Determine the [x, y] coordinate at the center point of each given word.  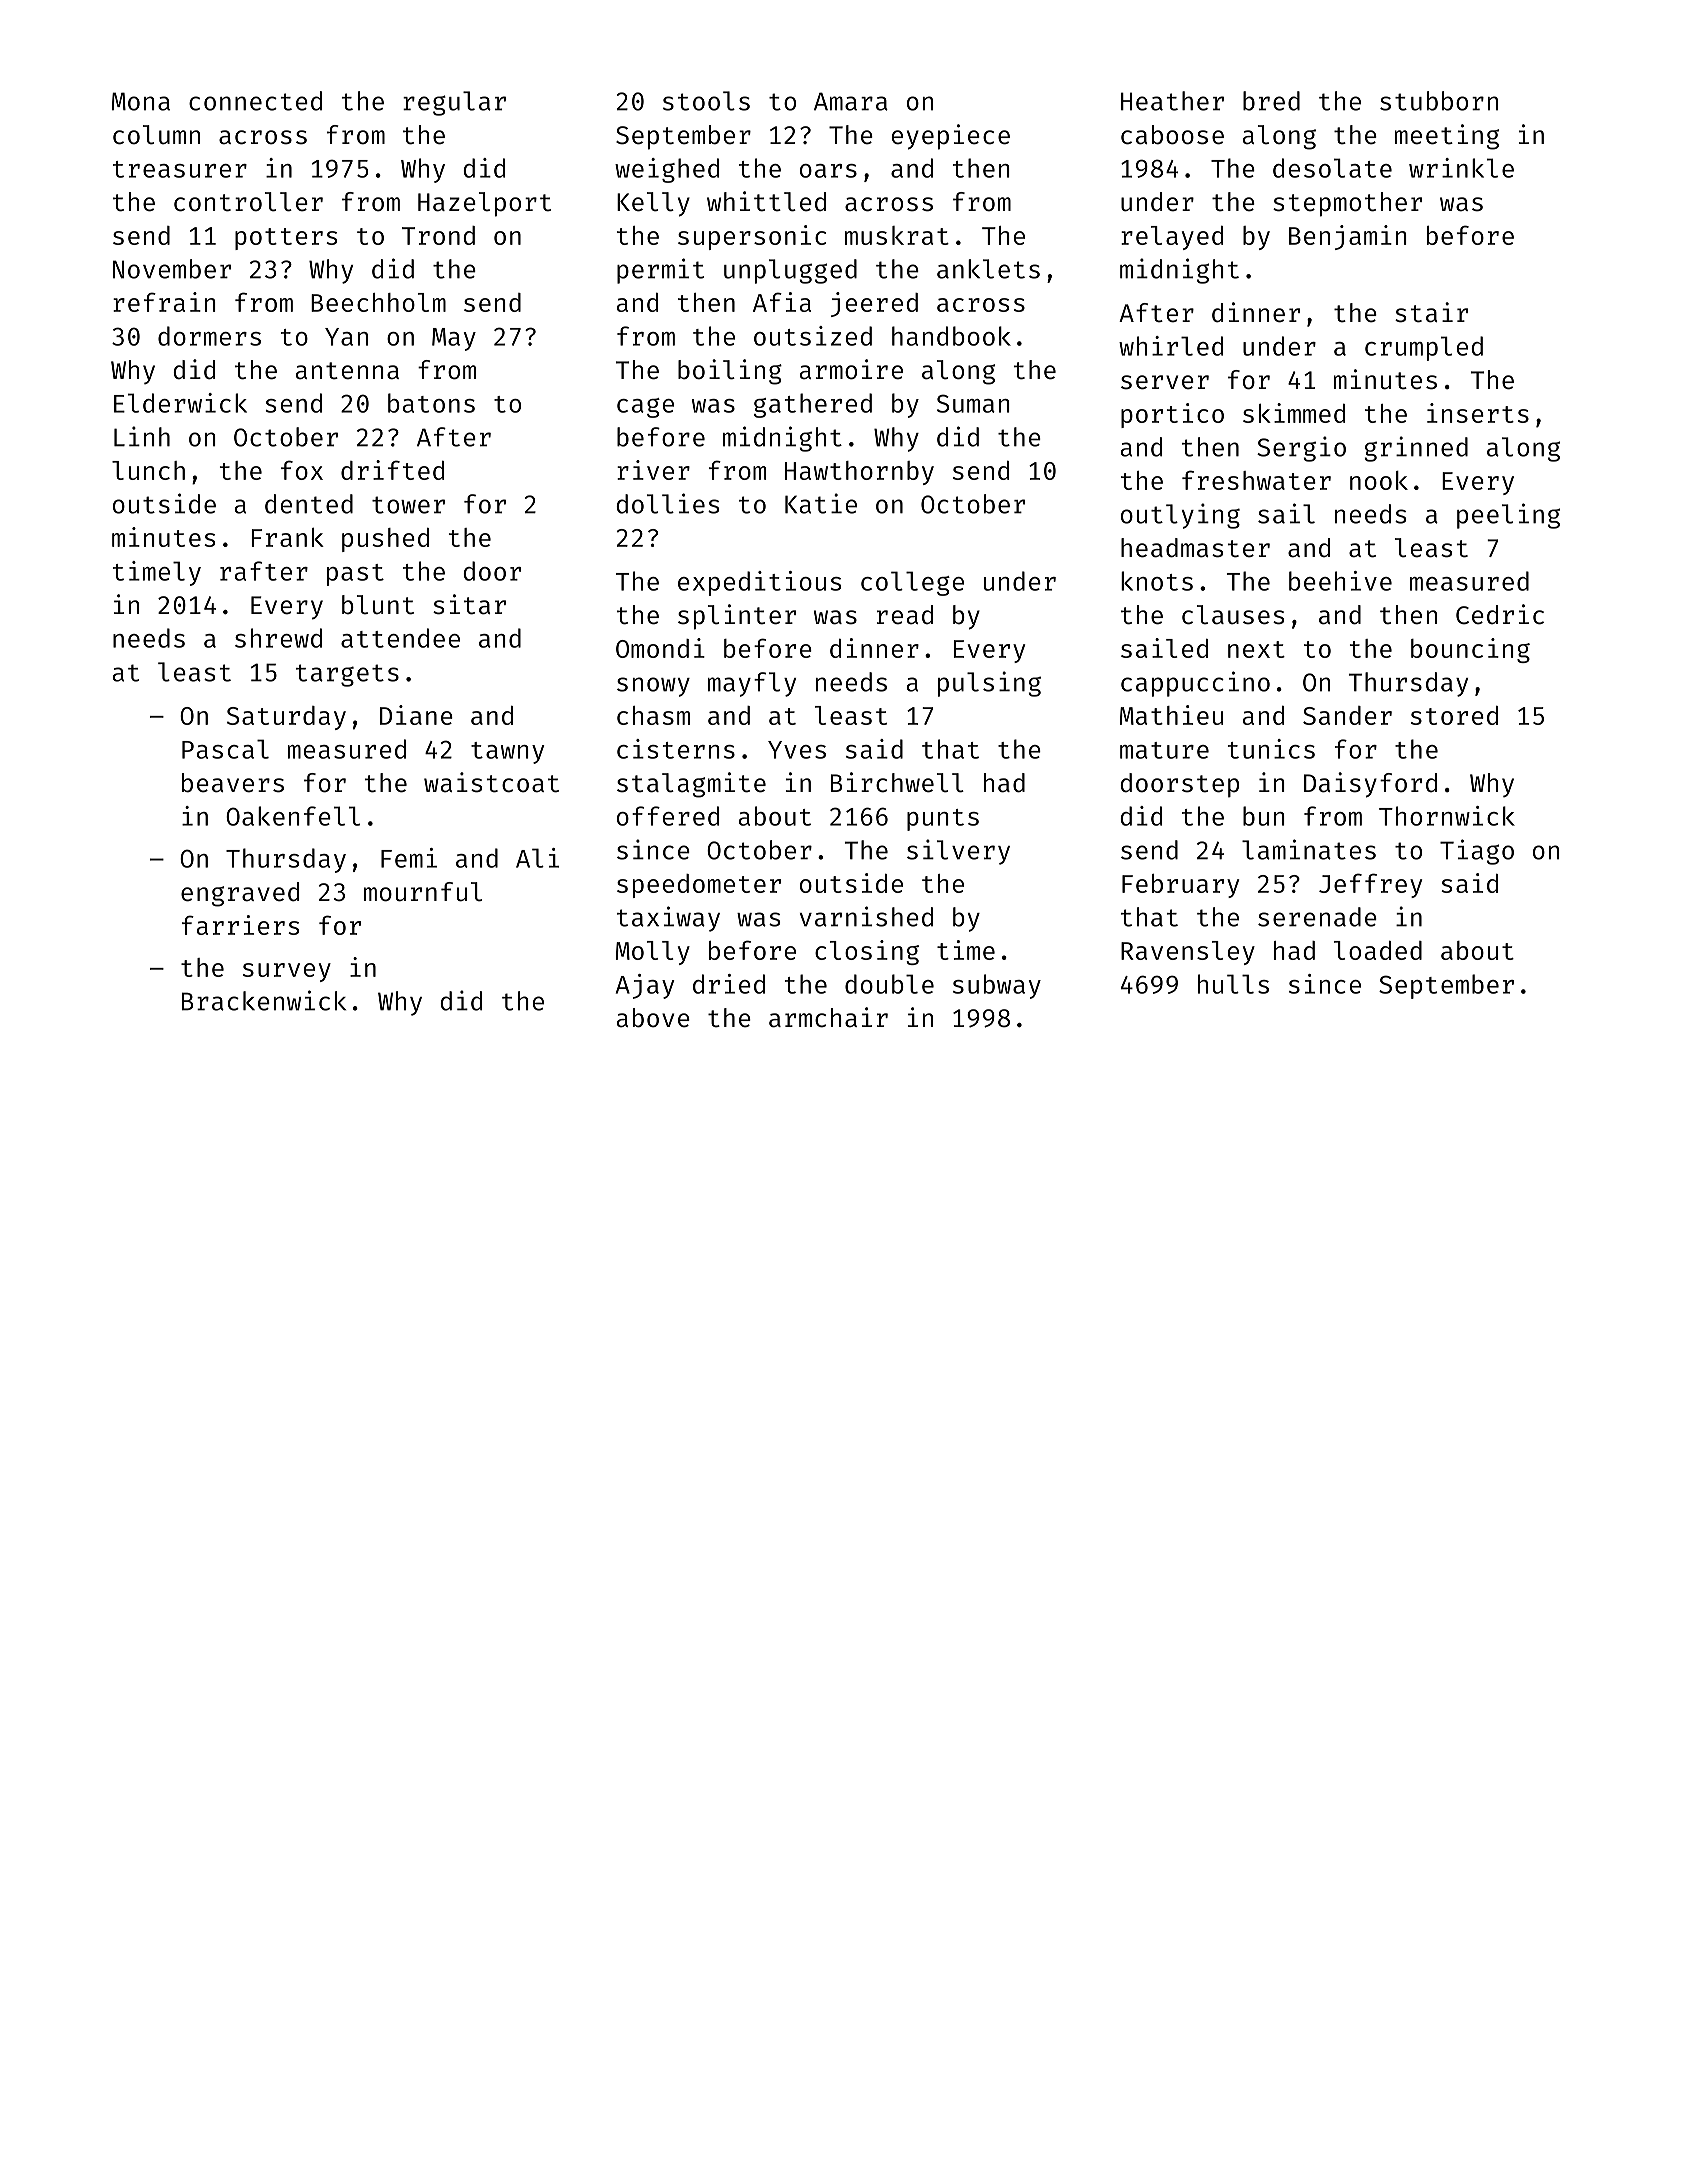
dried [729, 984]
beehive [1340, 581]
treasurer [180, 169]
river [653, 470]
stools [706, 101]
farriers [240, 925]
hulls [1233, 984]
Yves [797, 750]
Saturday [286, 718]
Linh [142, 436]
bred [1271, 101]
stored [1454, 715]
